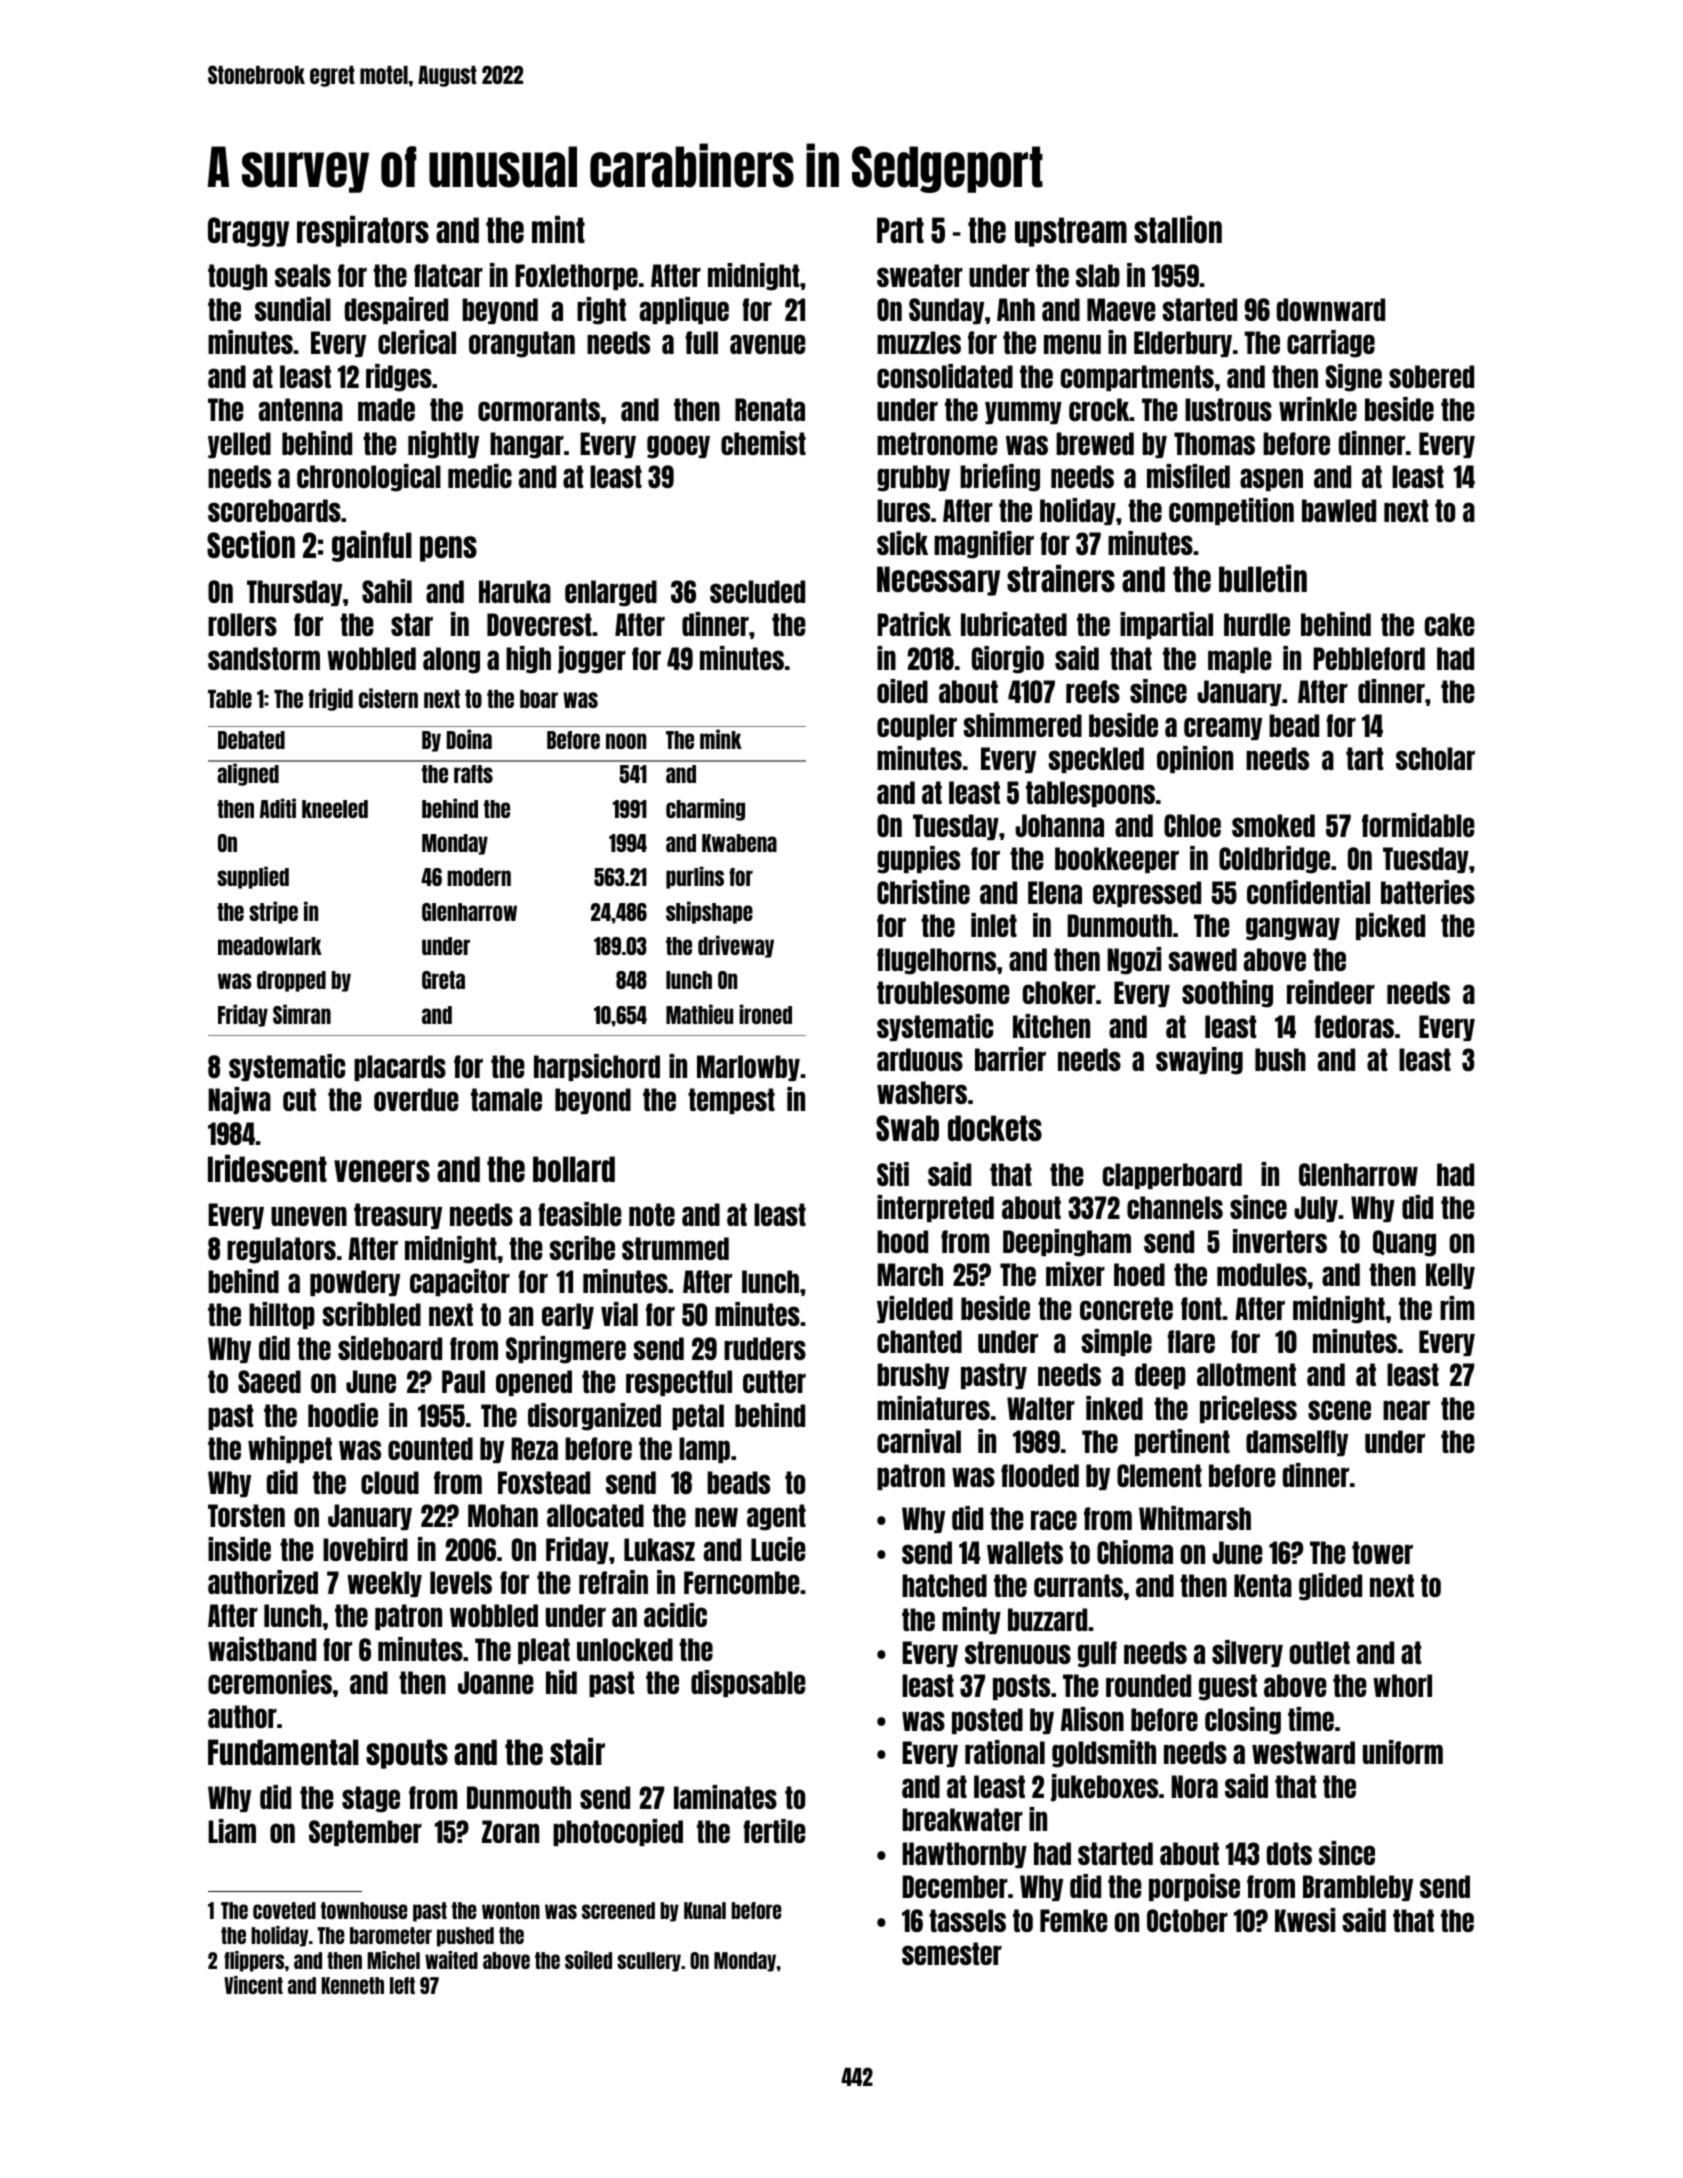  What do you see at coordinates (1139, 1274) in the screenshot?
I see `hoed` at bounding box center [1139, 1274].
